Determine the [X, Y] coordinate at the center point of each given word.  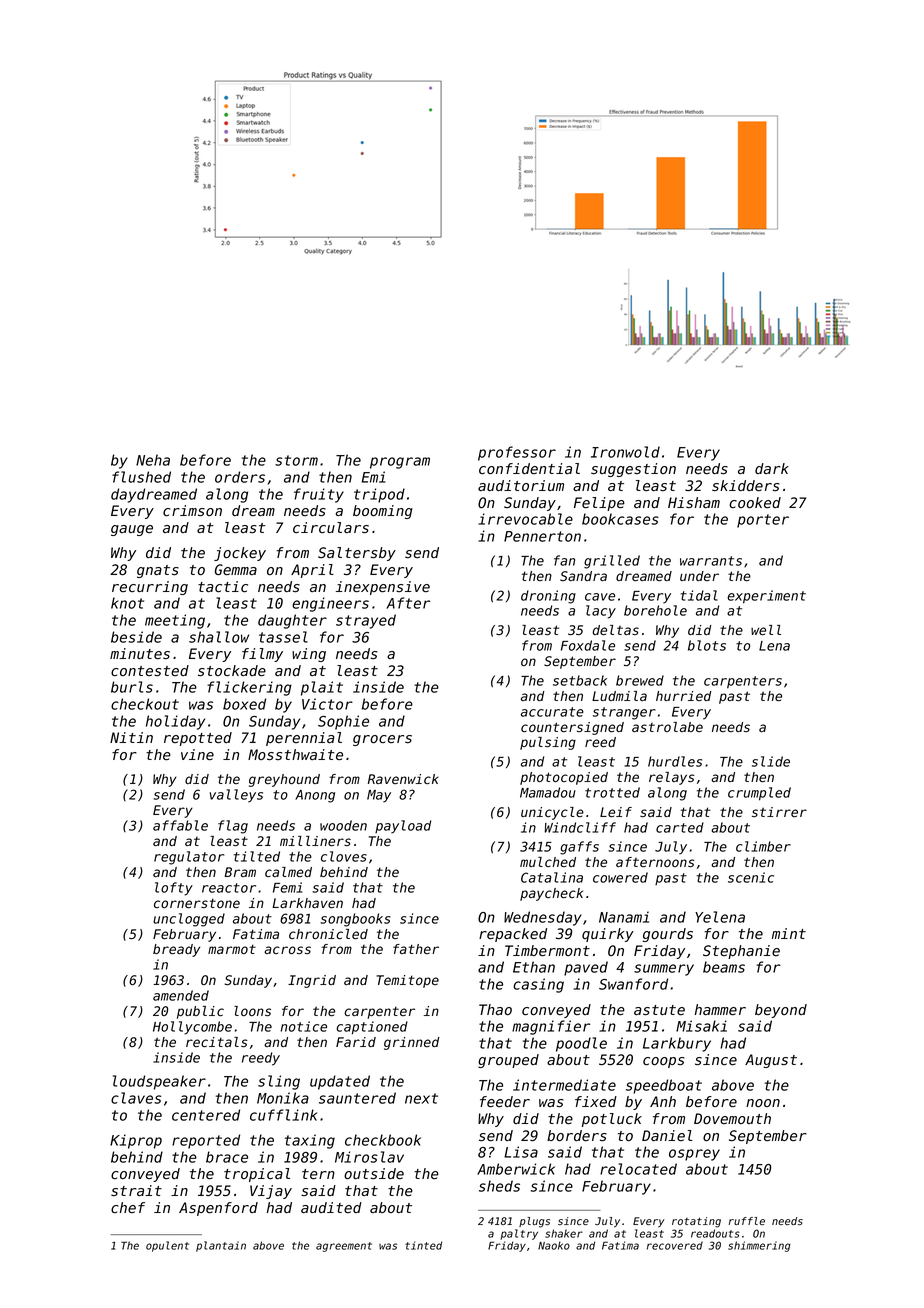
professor [517, 453]
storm [296, 460]
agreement [344, 1247]
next [421, 1098]
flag [233, 827]
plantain [221, 1246]
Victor [327, 704]
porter [763, 521]
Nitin [131, 737]
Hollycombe [192, 1028]
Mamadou [548, 792]
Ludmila [619, 696]
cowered [620, 877]
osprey [694, 1155]
